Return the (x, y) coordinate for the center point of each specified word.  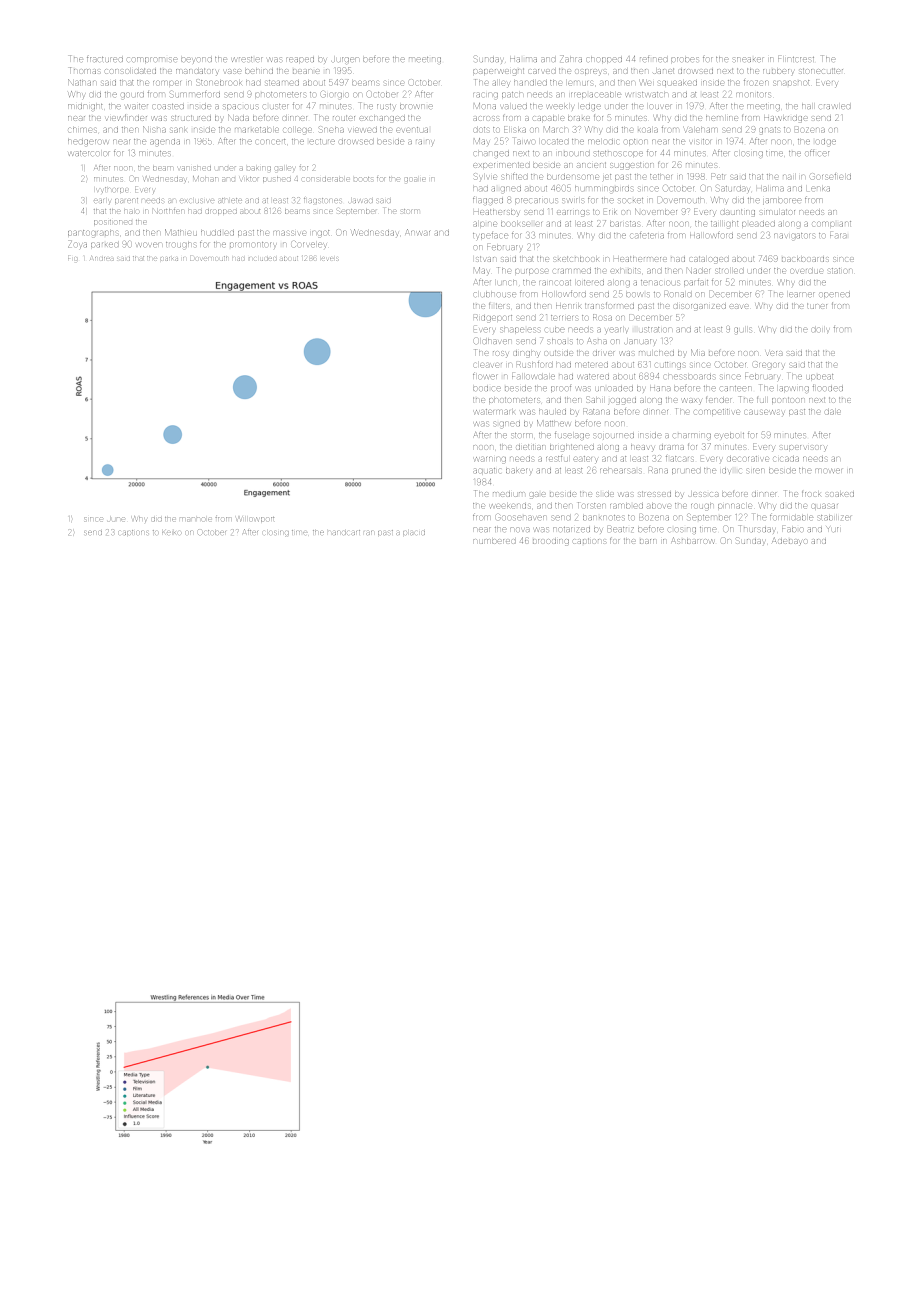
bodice (487, 388)
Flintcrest (796, 59)
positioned (113, 222)
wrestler (247, 59)
